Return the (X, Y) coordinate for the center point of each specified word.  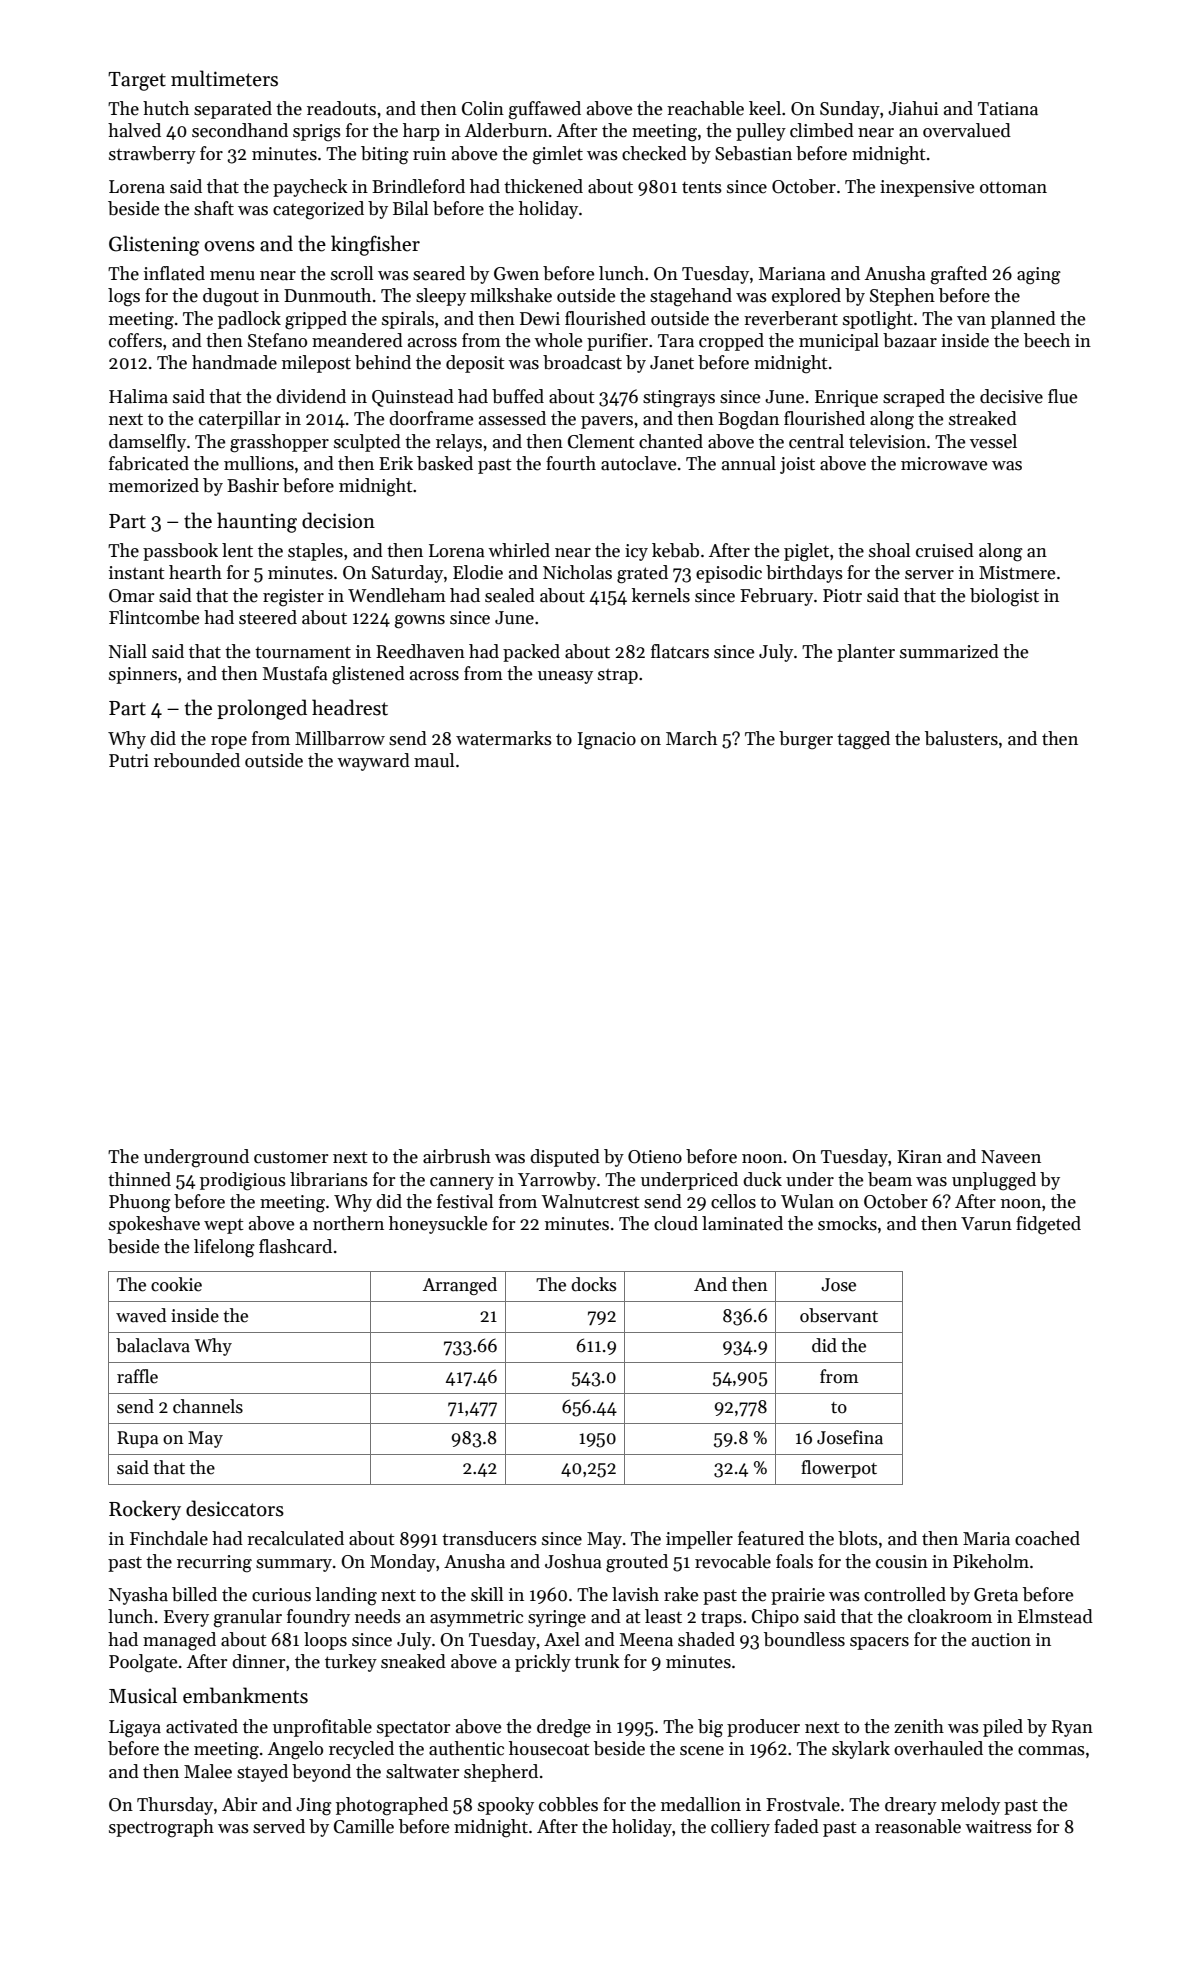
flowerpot (839, 1469)
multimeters (224, 78)
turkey (351, 1663)
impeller (699, 1540)
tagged (863, 740)
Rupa (137, 1439)
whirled (519, 550)
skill (487, 1594)
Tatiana (1008, 109)
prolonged (262, 709)
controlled (905, 1594)
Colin (483, 108)
